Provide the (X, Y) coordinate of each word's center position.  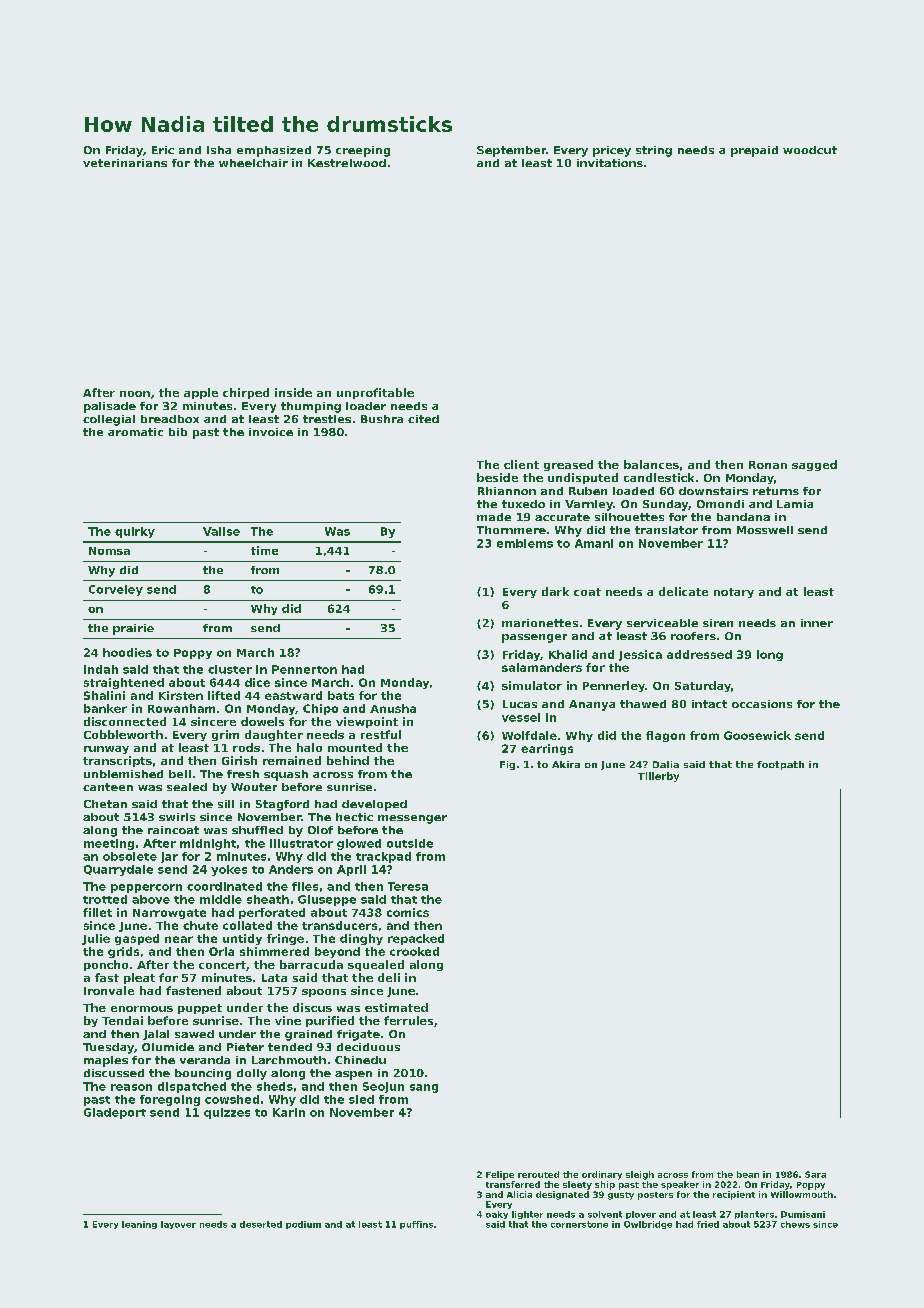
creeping (363, 151)
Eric (163, 150)
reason (131, 1087)
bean (748, 1174)
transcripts (117, 761)
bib (178, 432)
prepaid (754, 151)
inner (817, 623)
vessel (521, 717)
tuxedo (523, 504)
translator (666, 530)
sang (424, 1088)
